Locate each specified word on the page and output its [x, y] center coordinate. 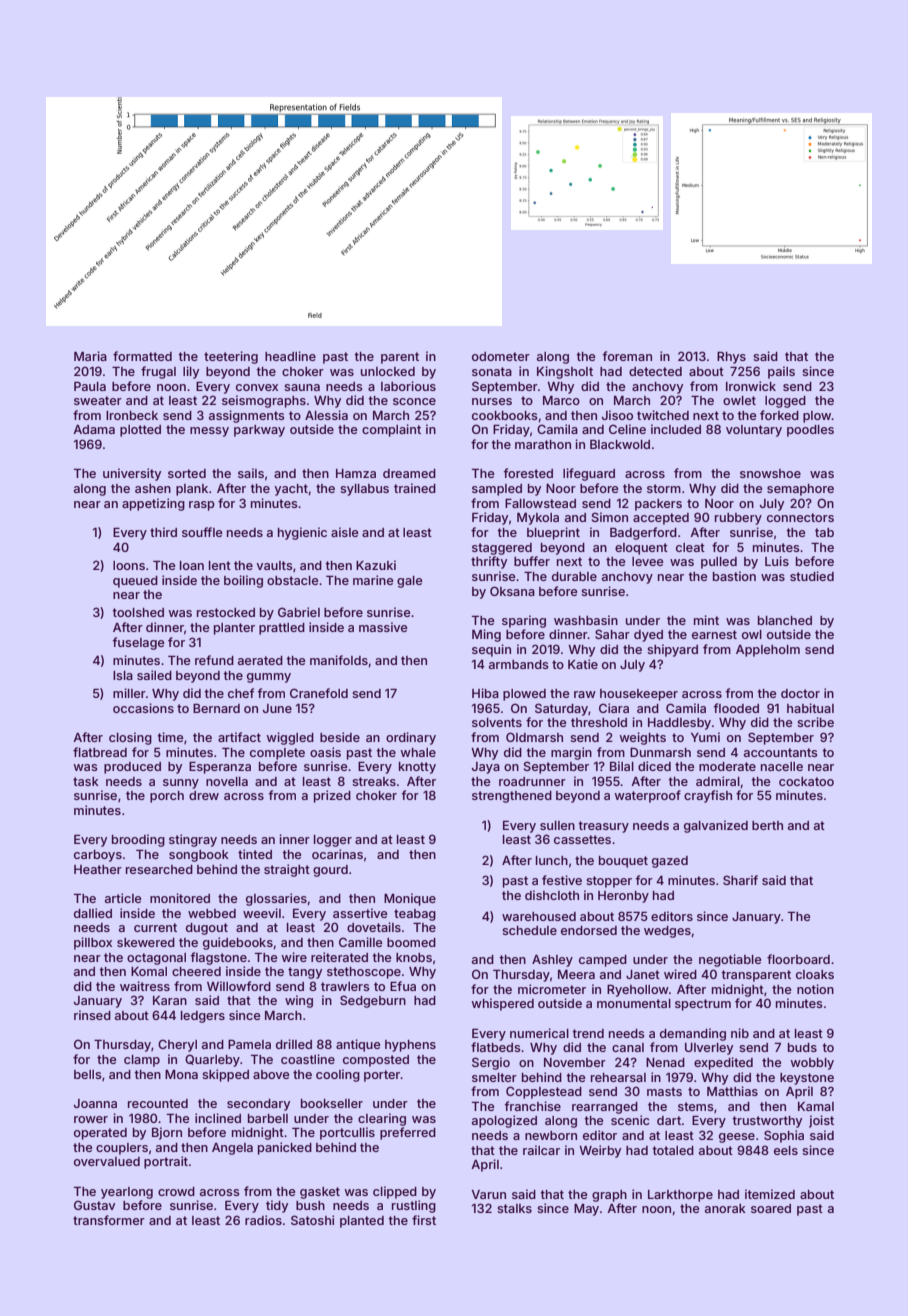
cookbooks [504, 415]
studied [812, 576]
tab [824, 532]
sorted [187, 473]
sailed [154, 675]
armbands [518, 664]
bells [87, 1074]
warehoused [539, 916]
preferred [408, 1133]
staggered [502, 549]
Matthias [732, 1091]
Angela [232, 1149]
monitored [180, 898]
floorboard [798, 959]
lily [191, 372]
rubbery [738, 519]
